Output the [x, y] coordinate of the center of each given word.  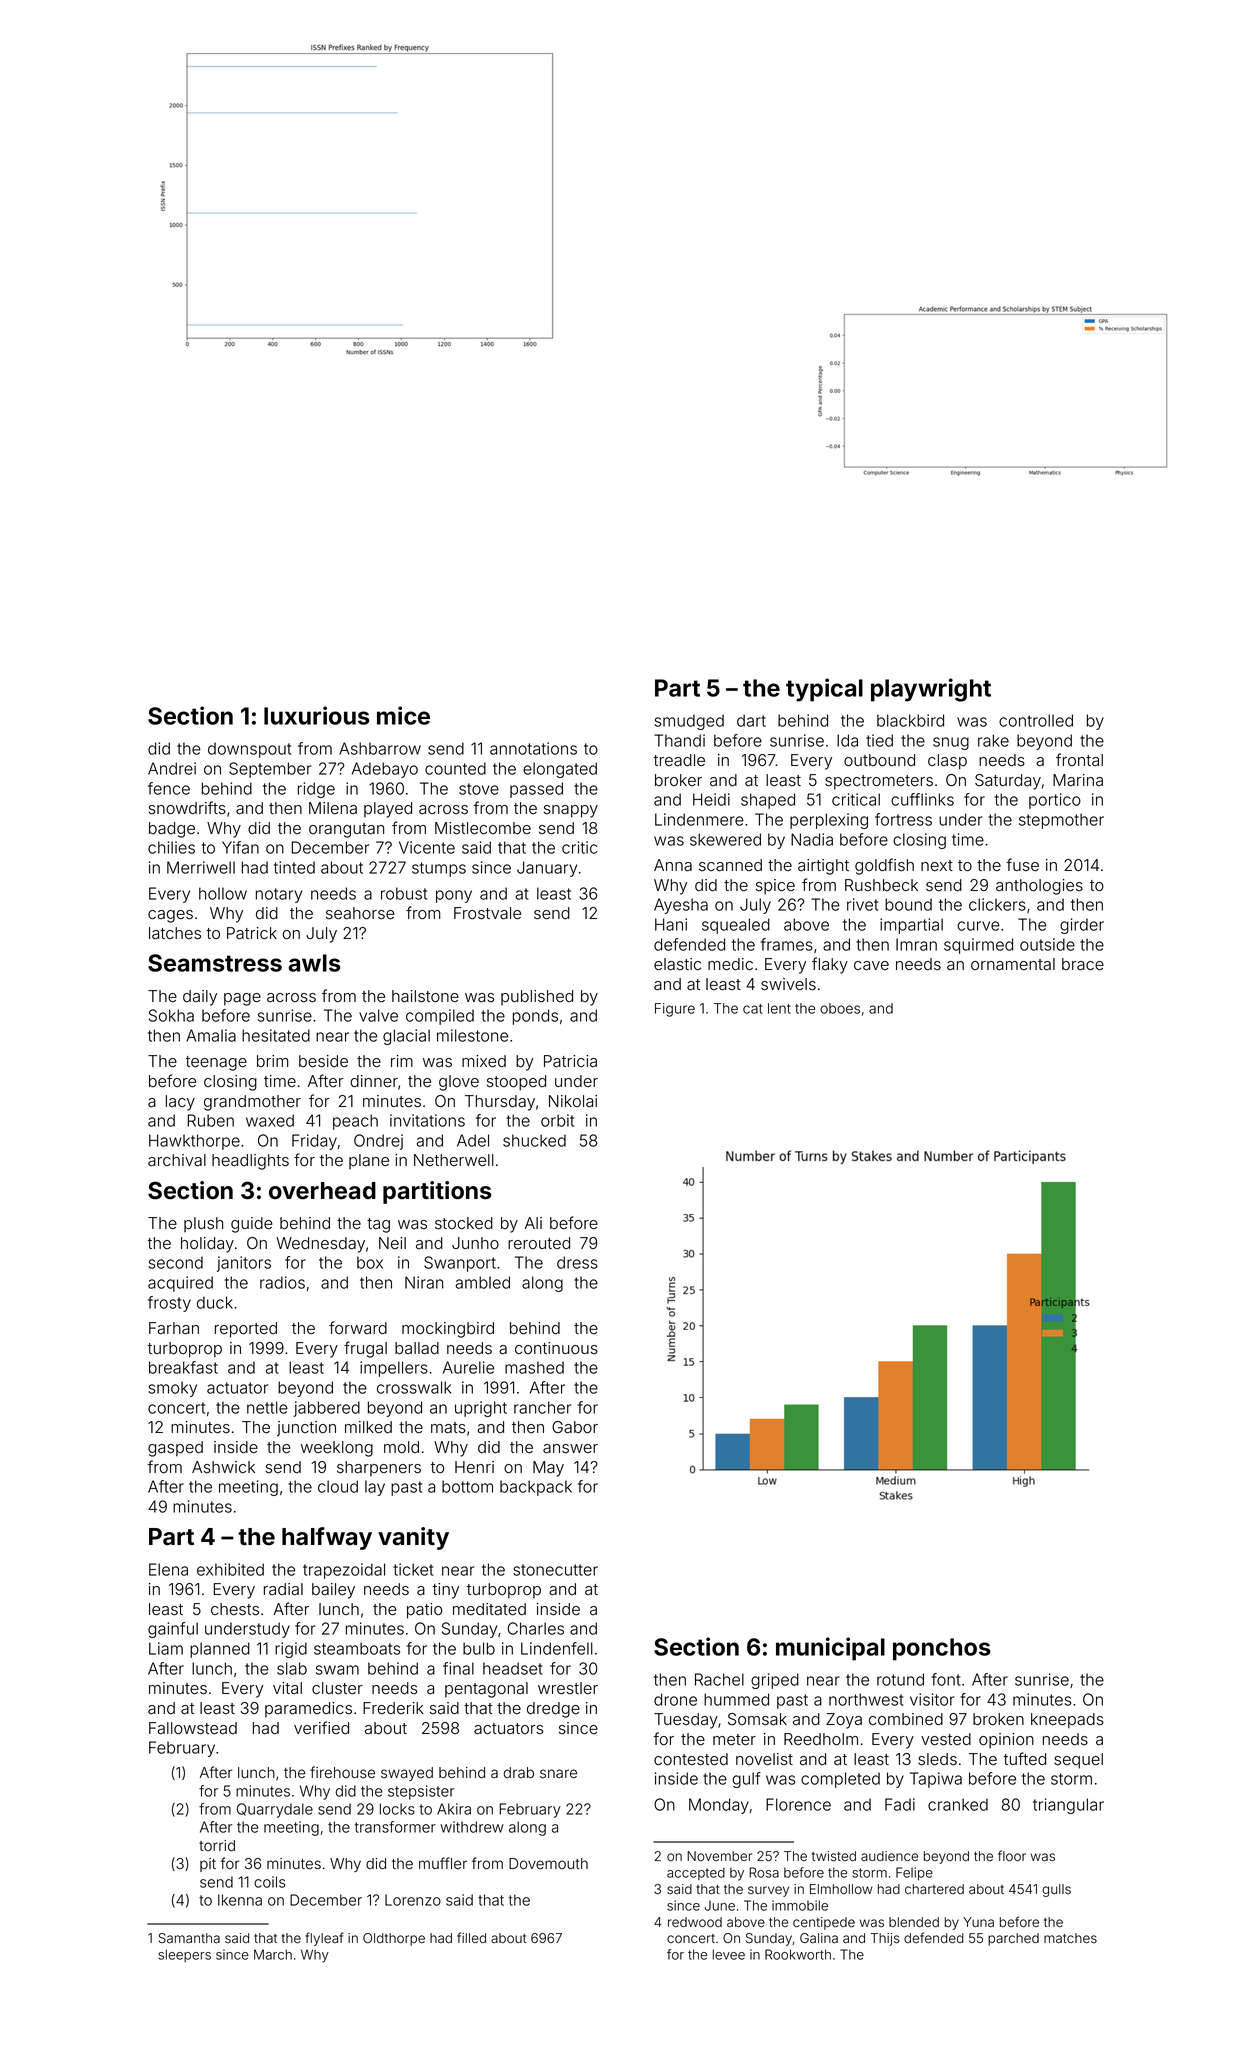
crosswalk [414, 1387]
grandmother [252, 1103]
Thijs [885, 1939]
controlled [1036, 720]
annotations [533, 748]
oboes [840, 1008]
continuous [556, 1348]
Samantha [189, 1938]
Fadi [900, 1804]
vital [287, 1688]
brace [1083, 964]
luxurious [317, 715]
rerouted [539, 1243]
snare [558, 1774]
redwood [695, 1922]
